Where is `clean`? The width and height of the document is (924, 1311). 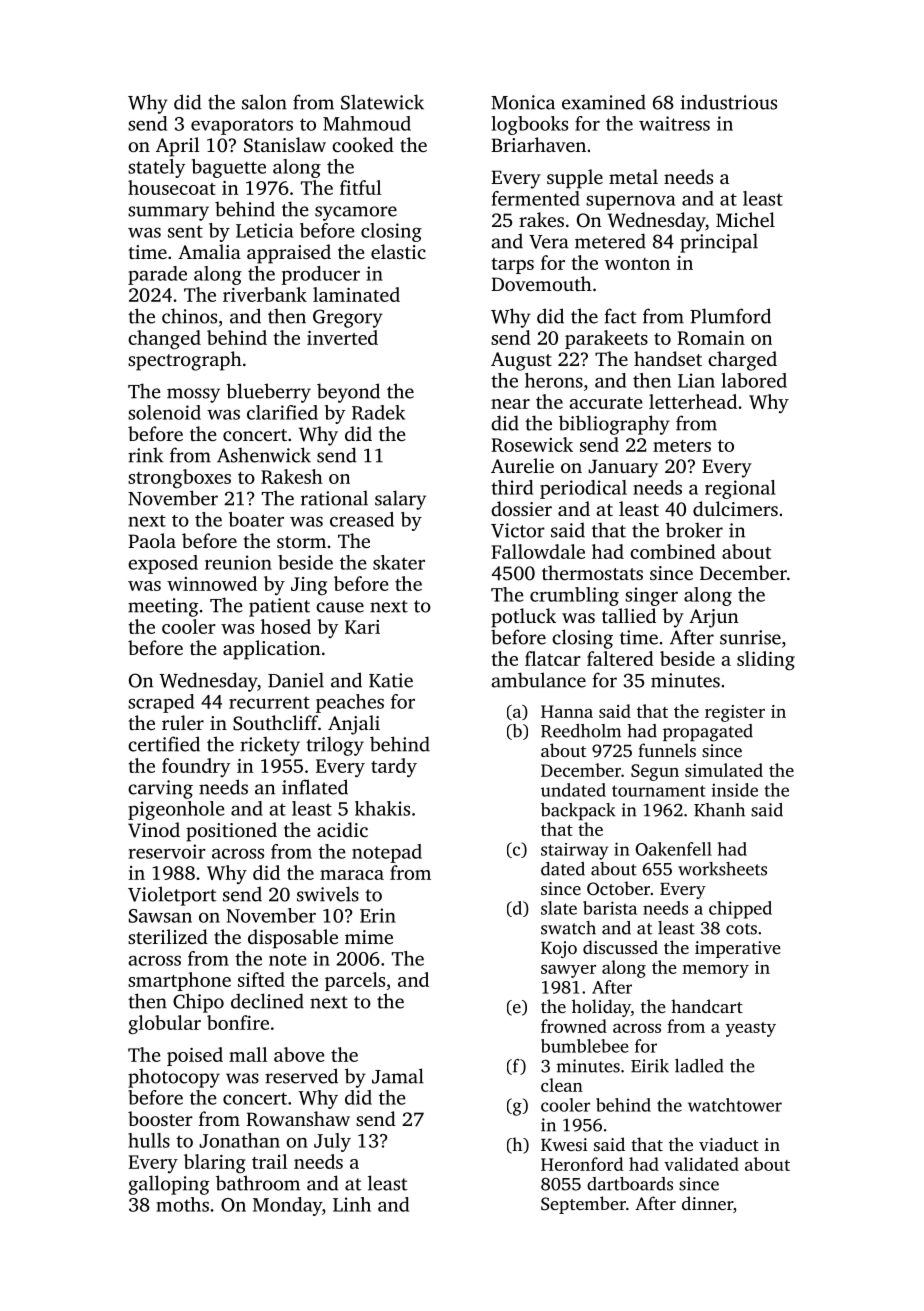 clean is located at coordinates (562, 1085).
